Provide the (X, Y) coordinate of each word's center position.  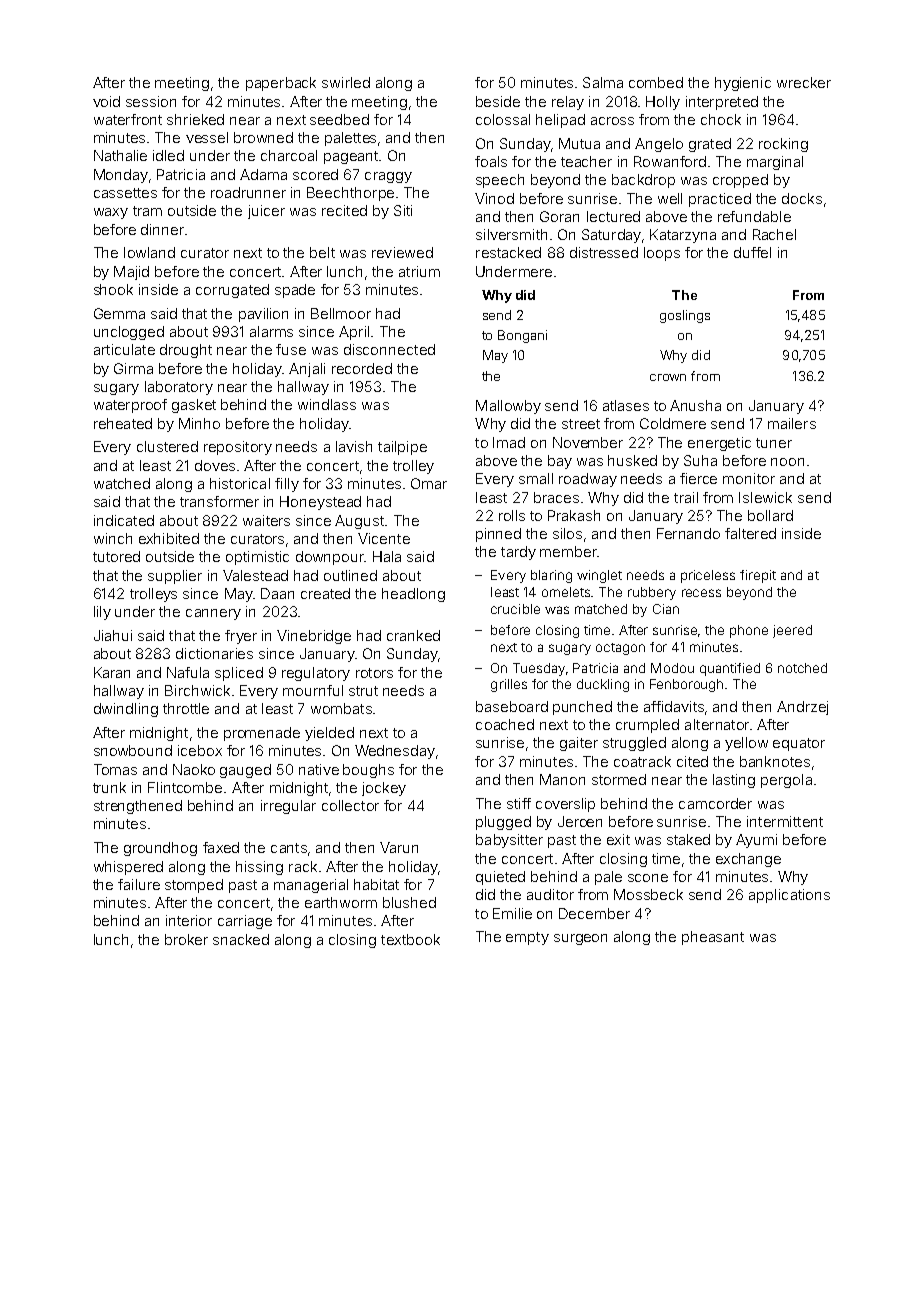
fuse (291, 349)
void (106, 101)
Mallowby (508, 407)
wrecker (804, 82)
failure (139, 884)
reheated (123, 423)
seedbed (339, 119)
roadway (588, 480)
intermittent (785, 821)
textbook (410, 939)
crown (668, 377)
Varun (399, 847)
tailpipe (402, 448)
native (319, 769)
